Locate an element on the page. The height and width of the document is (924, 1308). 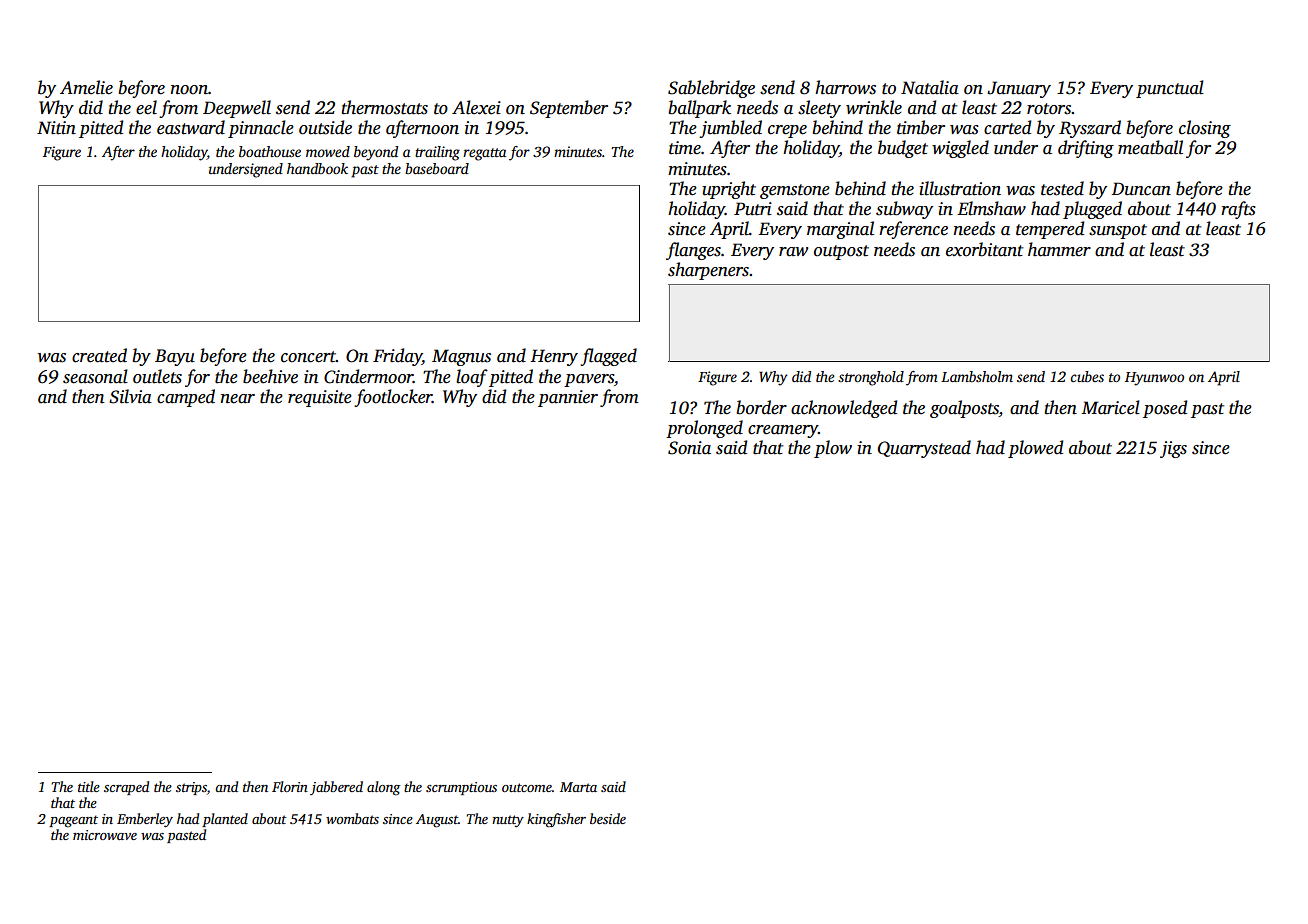
punctual is located at coordinates (1170, 89).
